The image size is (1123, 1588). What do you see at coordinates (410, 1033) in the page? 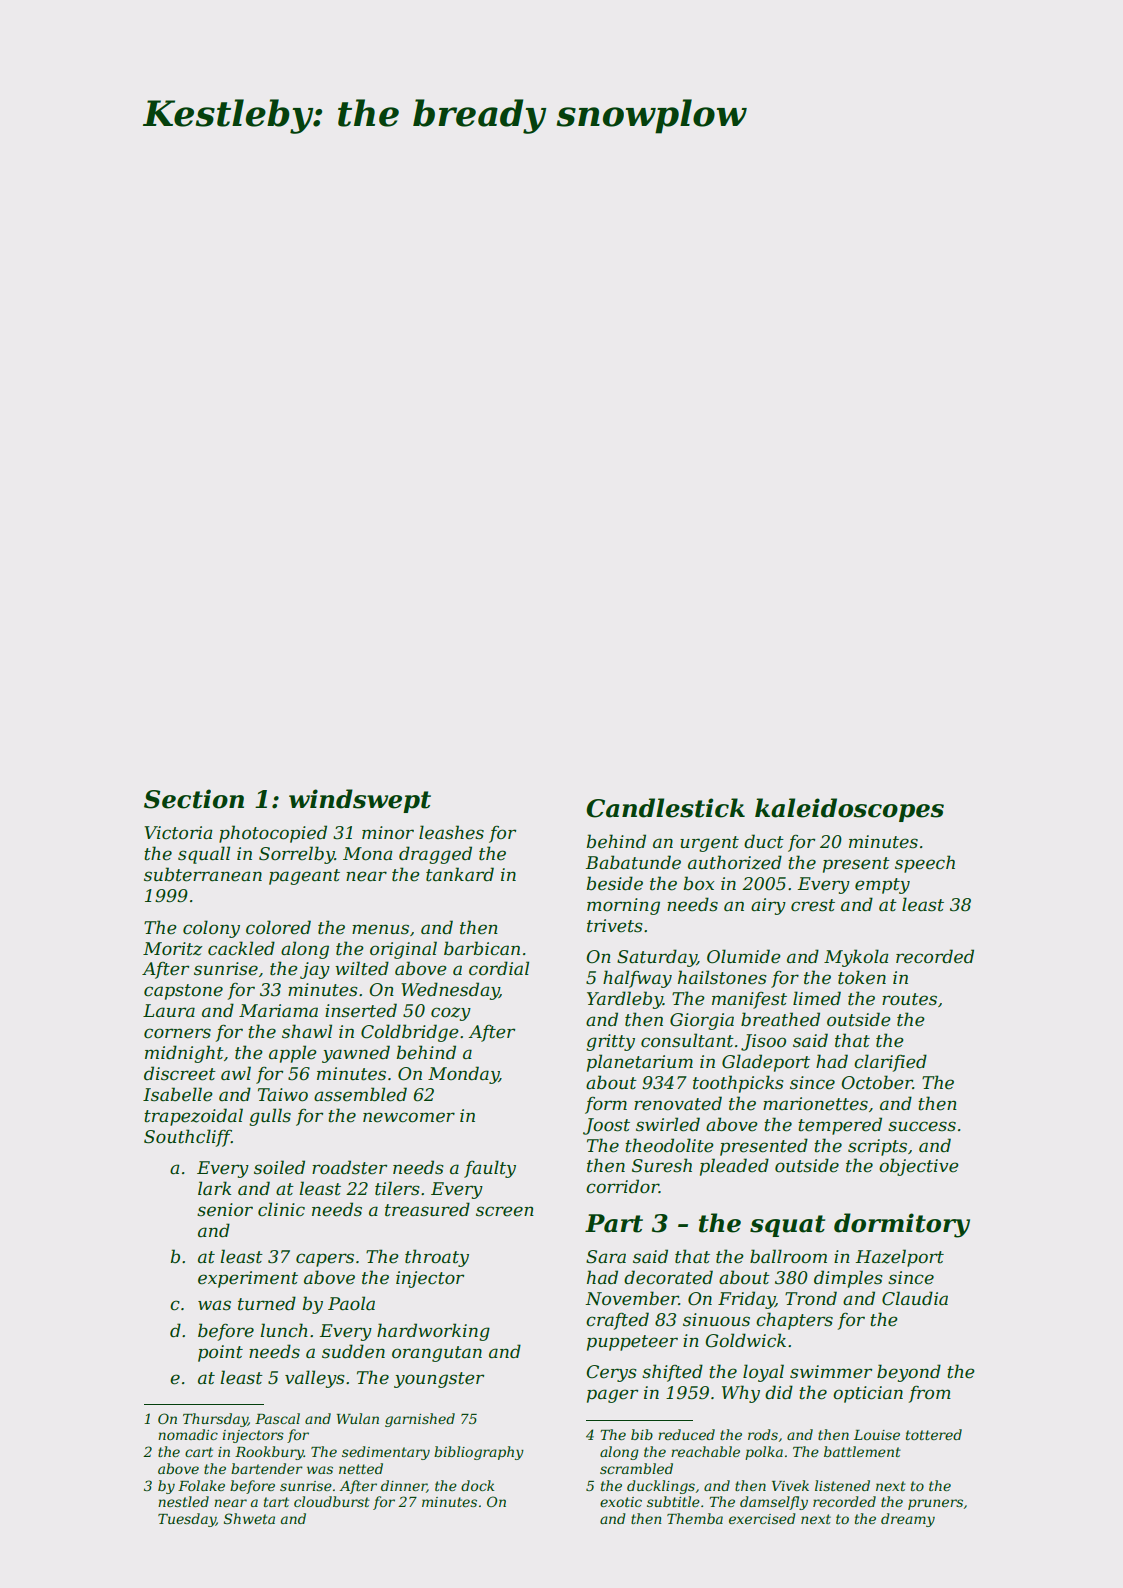
I see `Coldbridge` at bounding box center [410, 1033].
